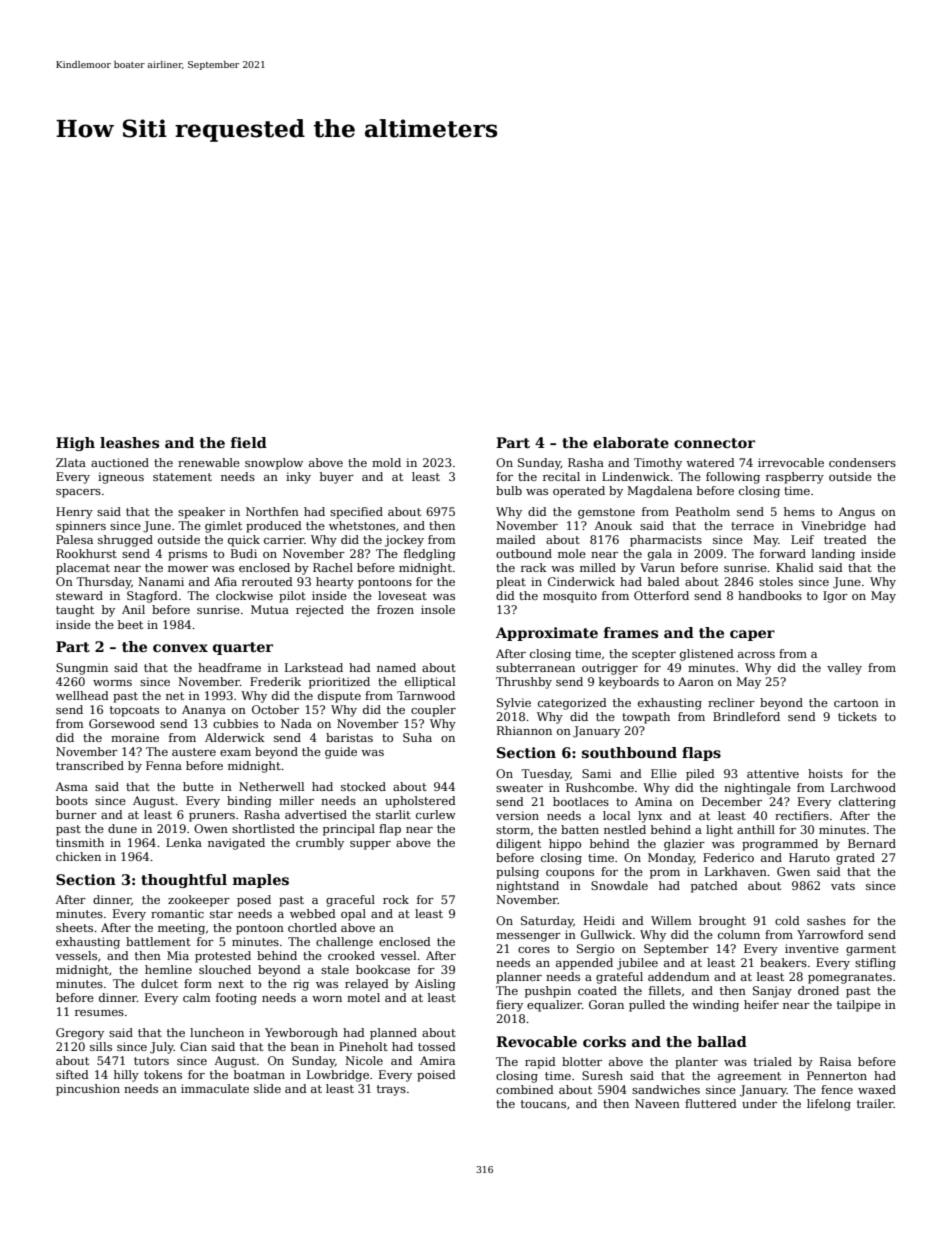  Describe the element at coordinates (714, 443) in the screenshot. I see `connector` at that location.
